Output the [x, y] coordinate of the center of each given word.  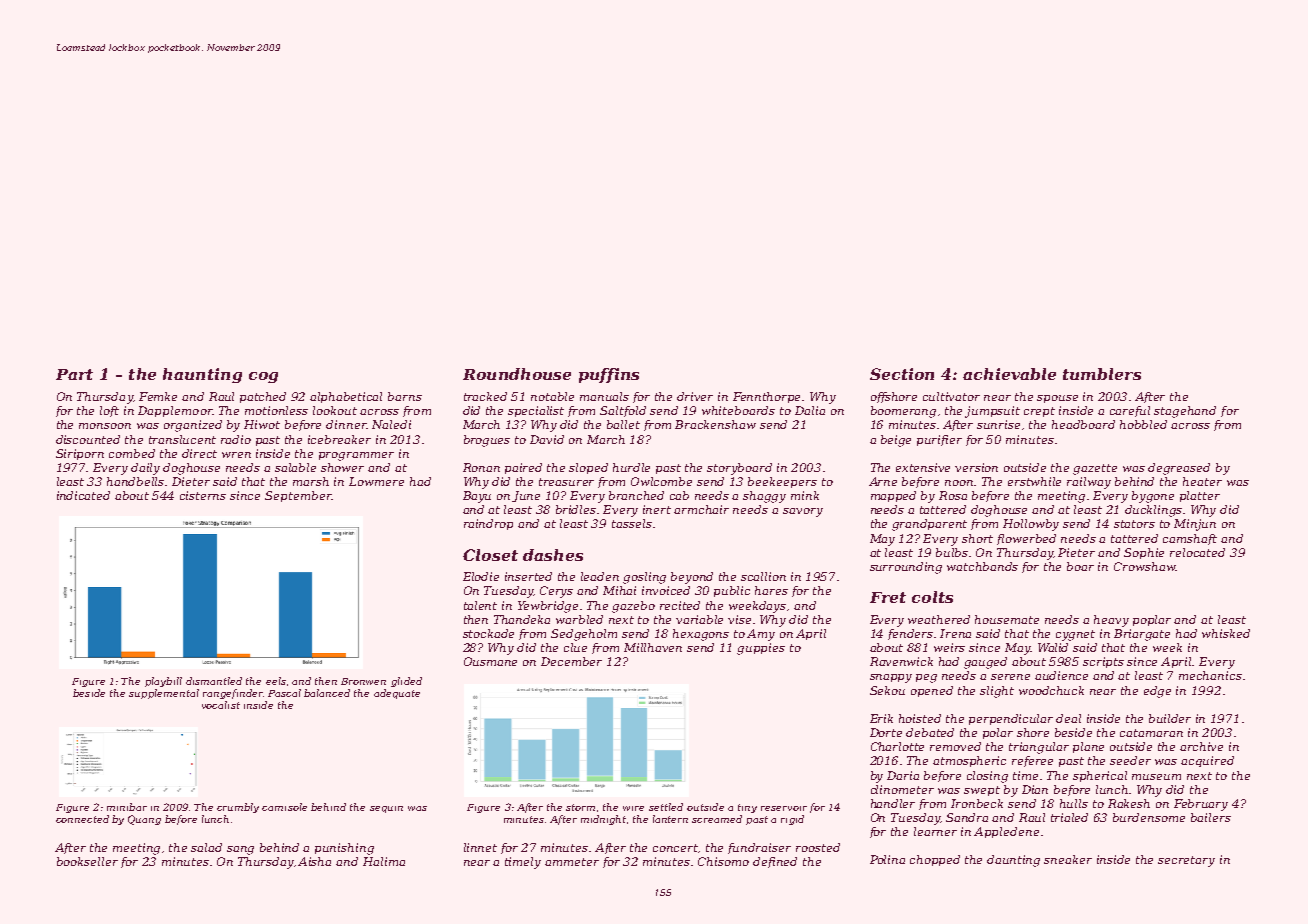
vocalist [221, 705]
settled [666, 807]
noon [959, 483]
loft [109, 411]
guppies [761, 649]
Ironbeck [977, 803]
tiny [747, 808]
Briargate [1142, 635]
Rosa [953, 495]
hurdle [631, 467]
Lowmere [376, 481]
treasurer [566, 482]
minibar [127, 807]
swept [982, 791]
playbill [163, 682]
